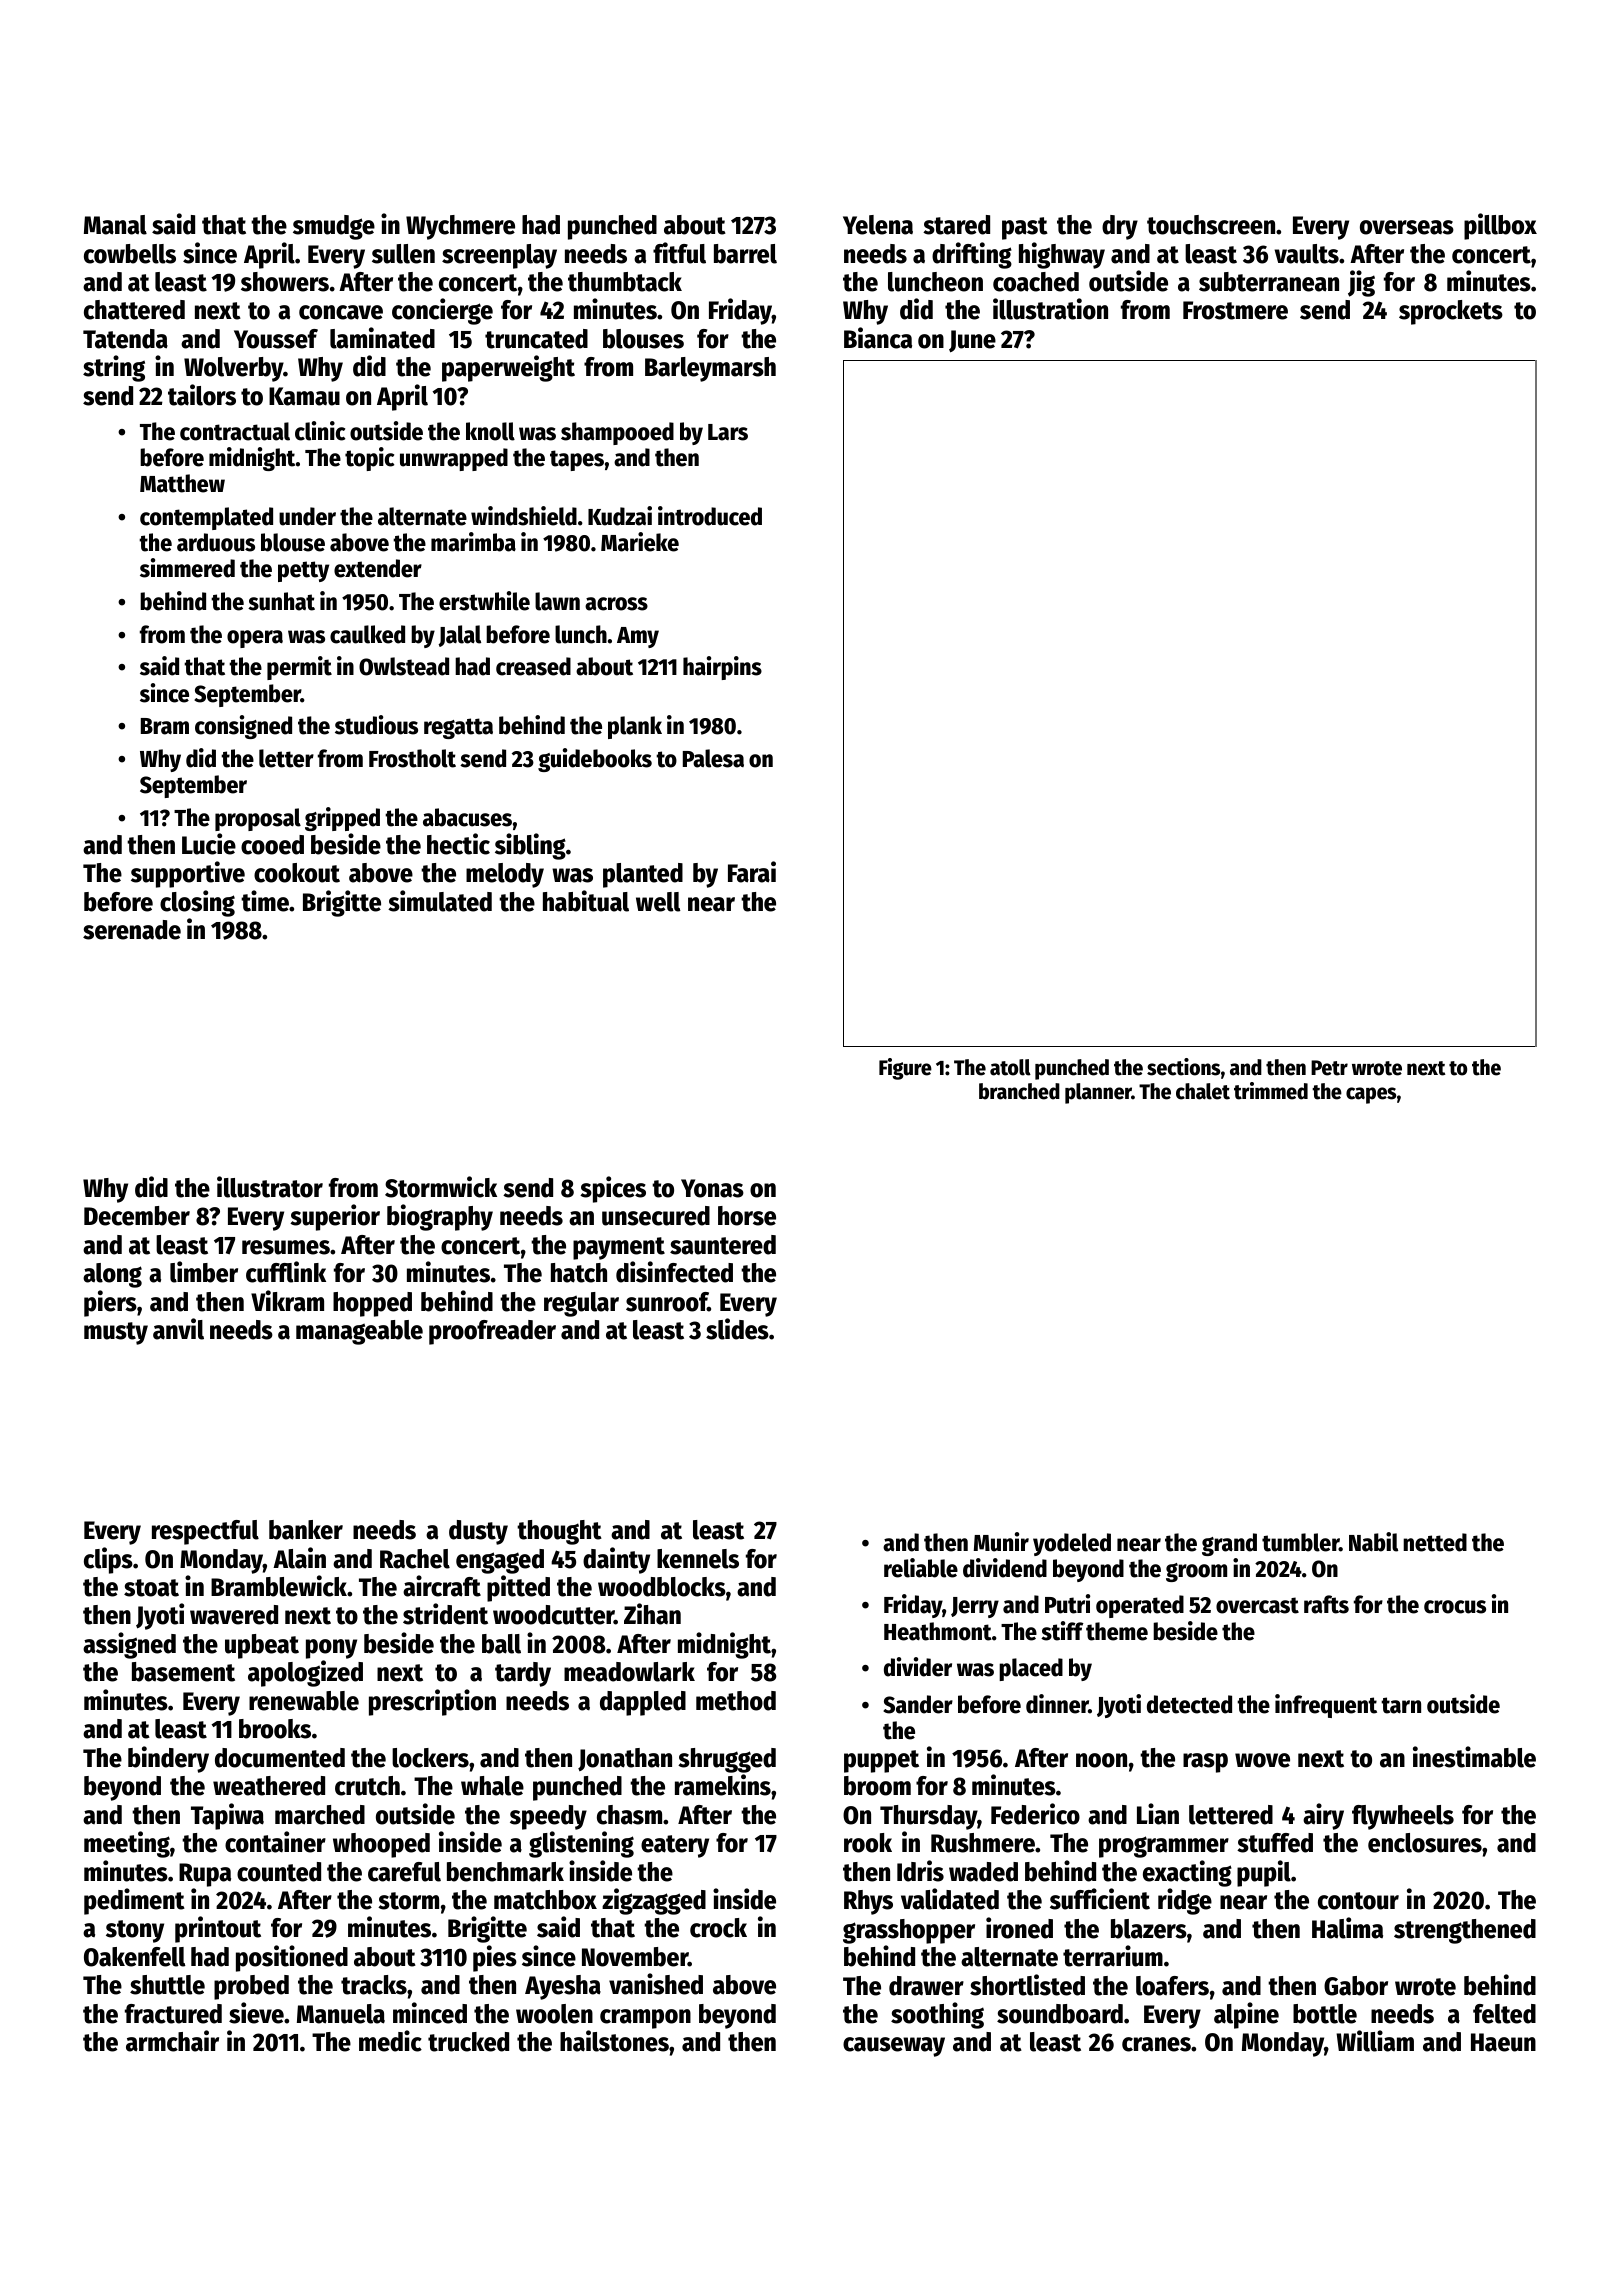 The height and width of the screenshot is (2292, 1620). I want to click on horse, so click(747, 1216).
